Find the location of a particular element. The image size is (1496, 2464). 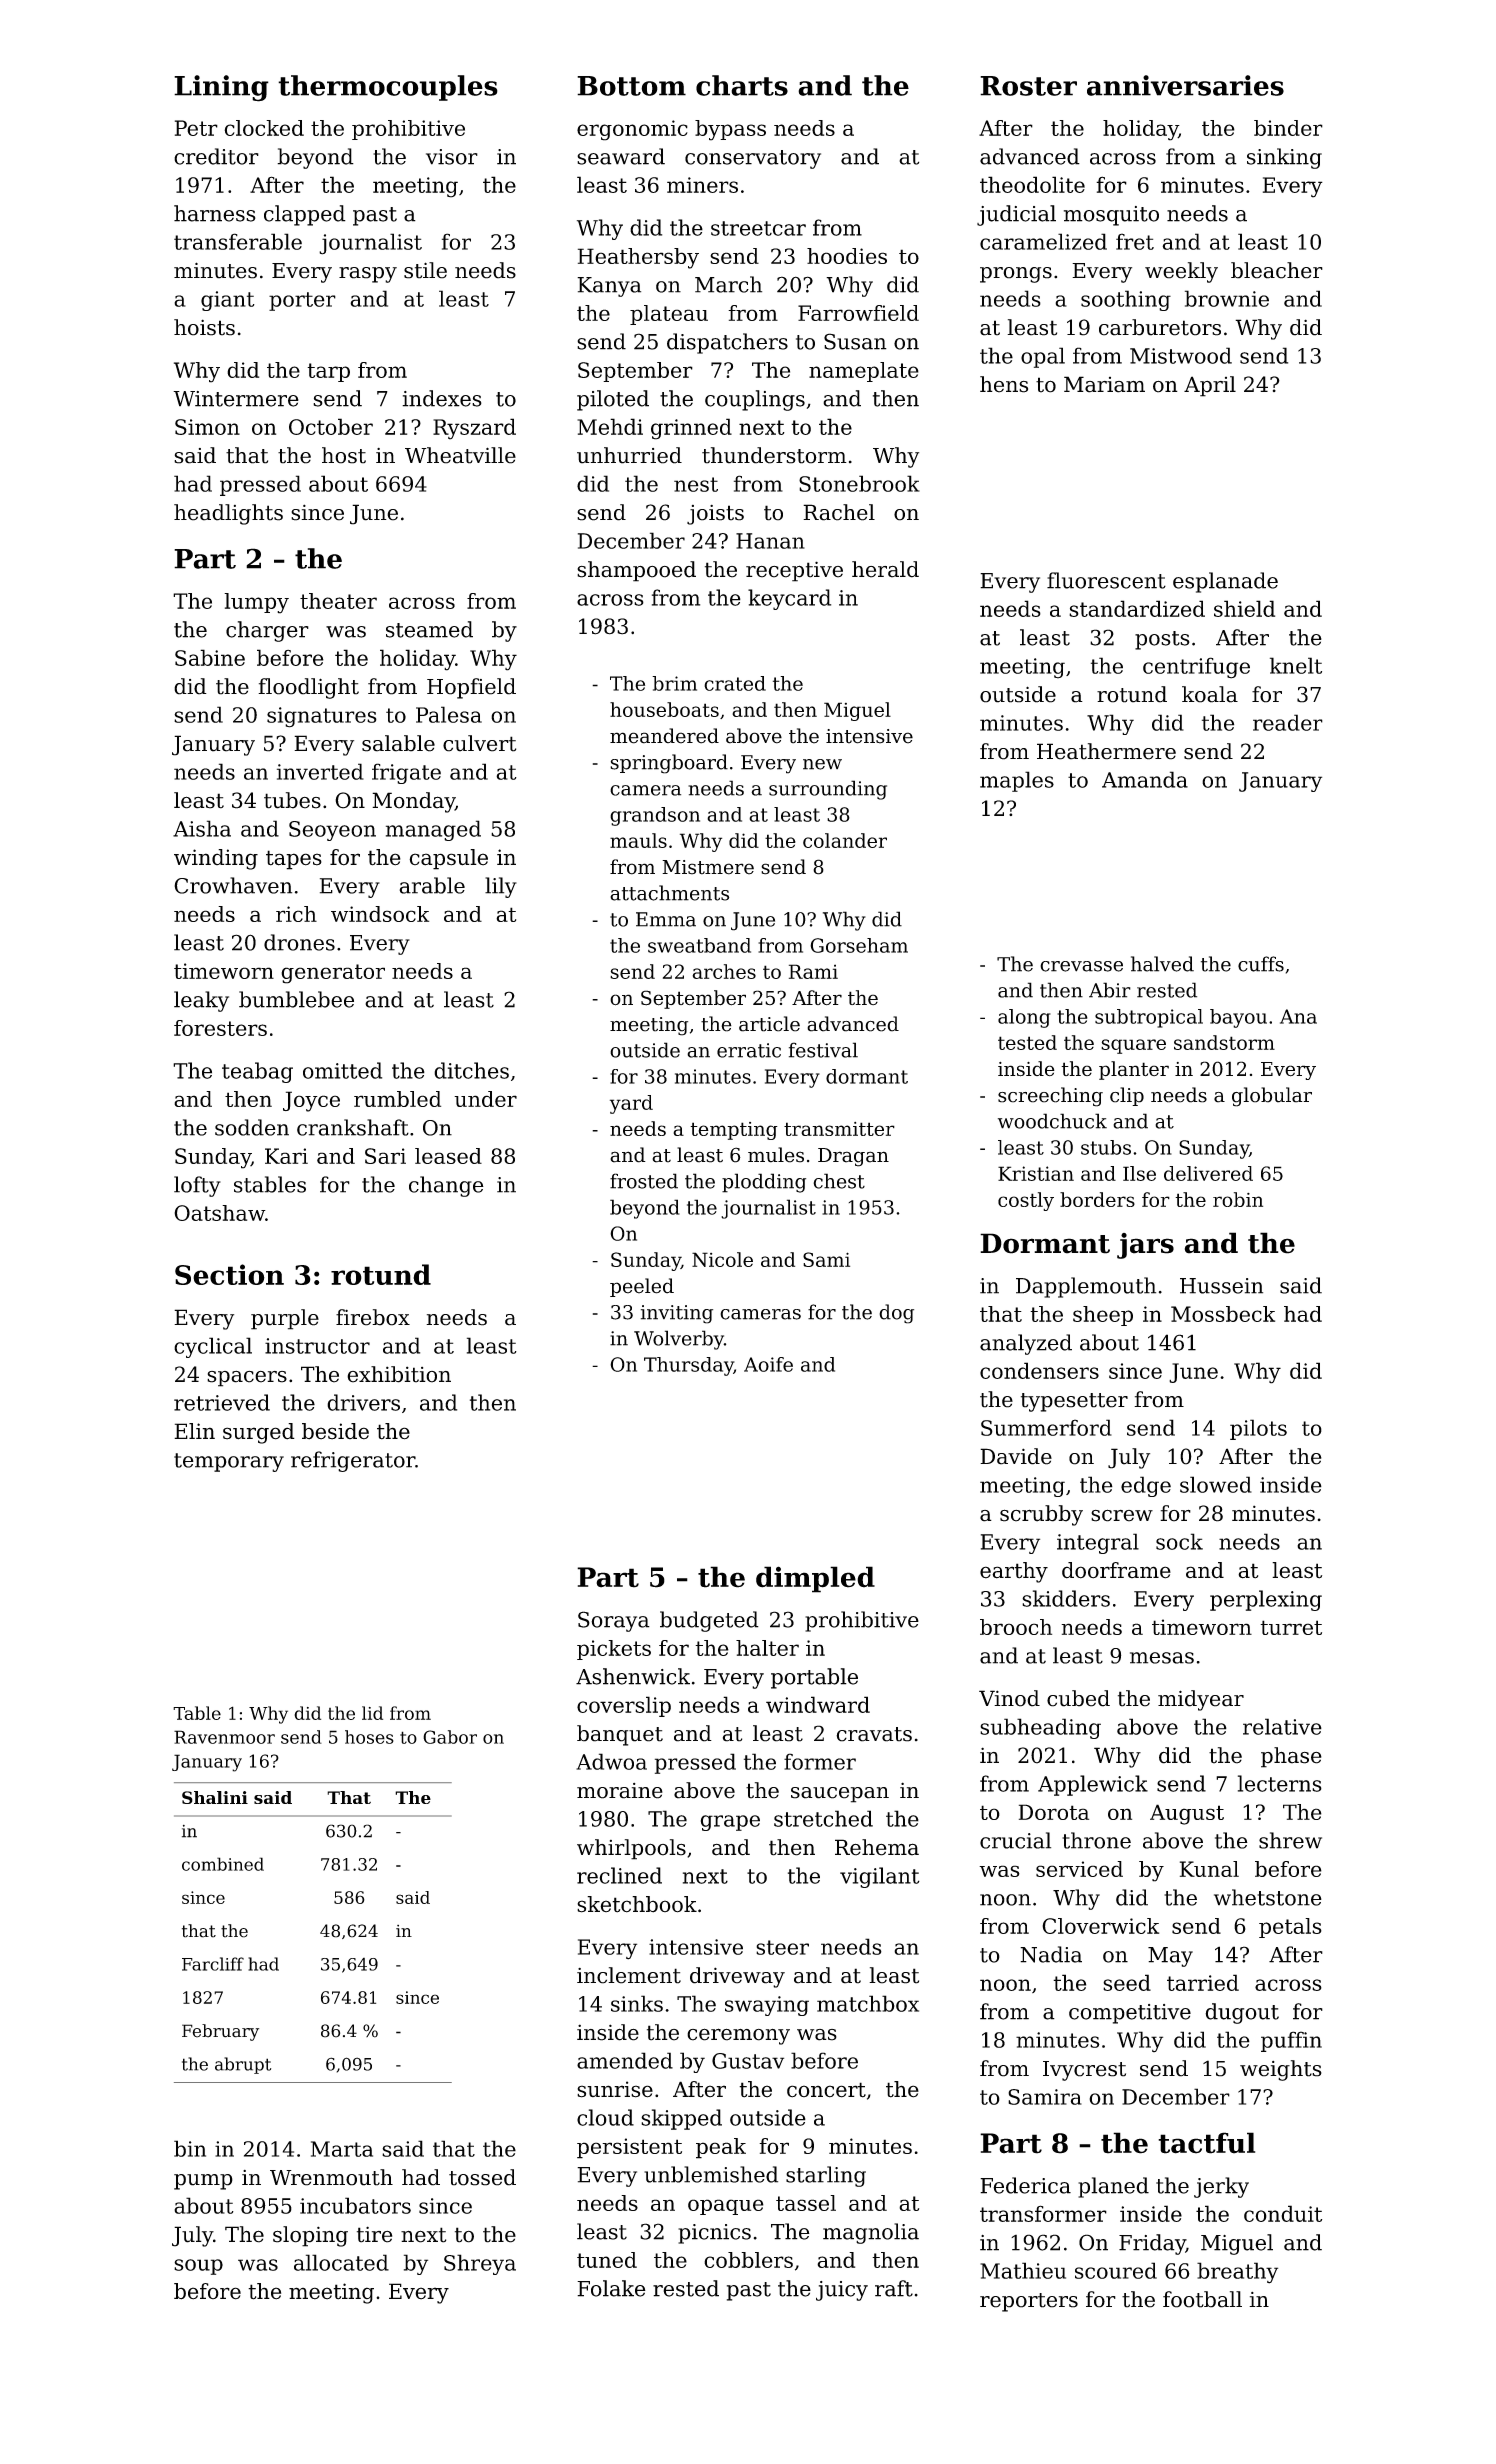

cubed is located at coordinates (1078, 1698).
